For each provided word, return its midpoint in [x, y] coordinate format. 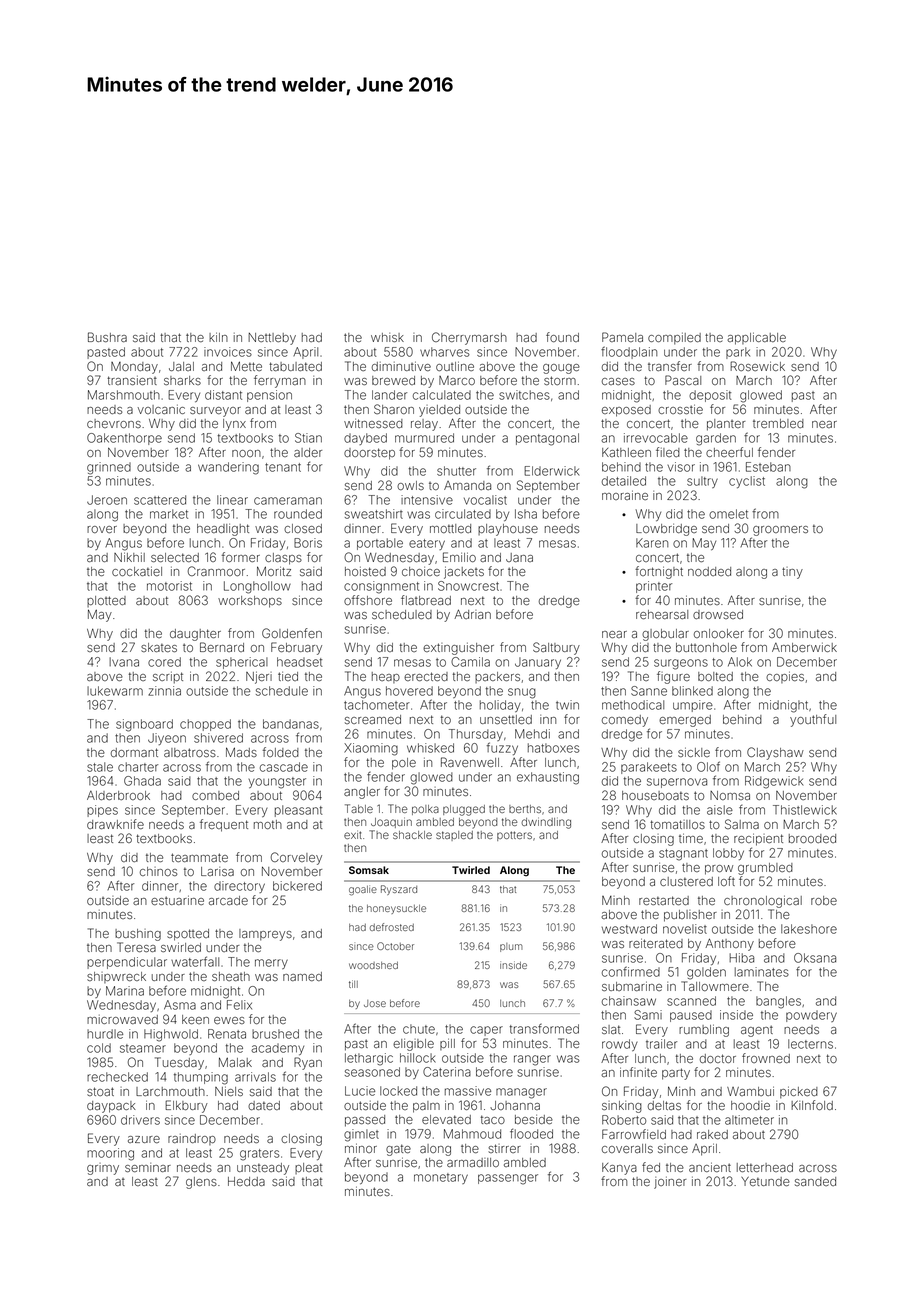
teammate [199, 857]
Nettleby [272, 339]
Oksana [815, 958]
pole [404, 764]
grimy [103, 1169]
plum [511, 947]
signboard [144, 725]
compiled [674, 338]
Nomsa [730, 795]
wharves [445, 352]
